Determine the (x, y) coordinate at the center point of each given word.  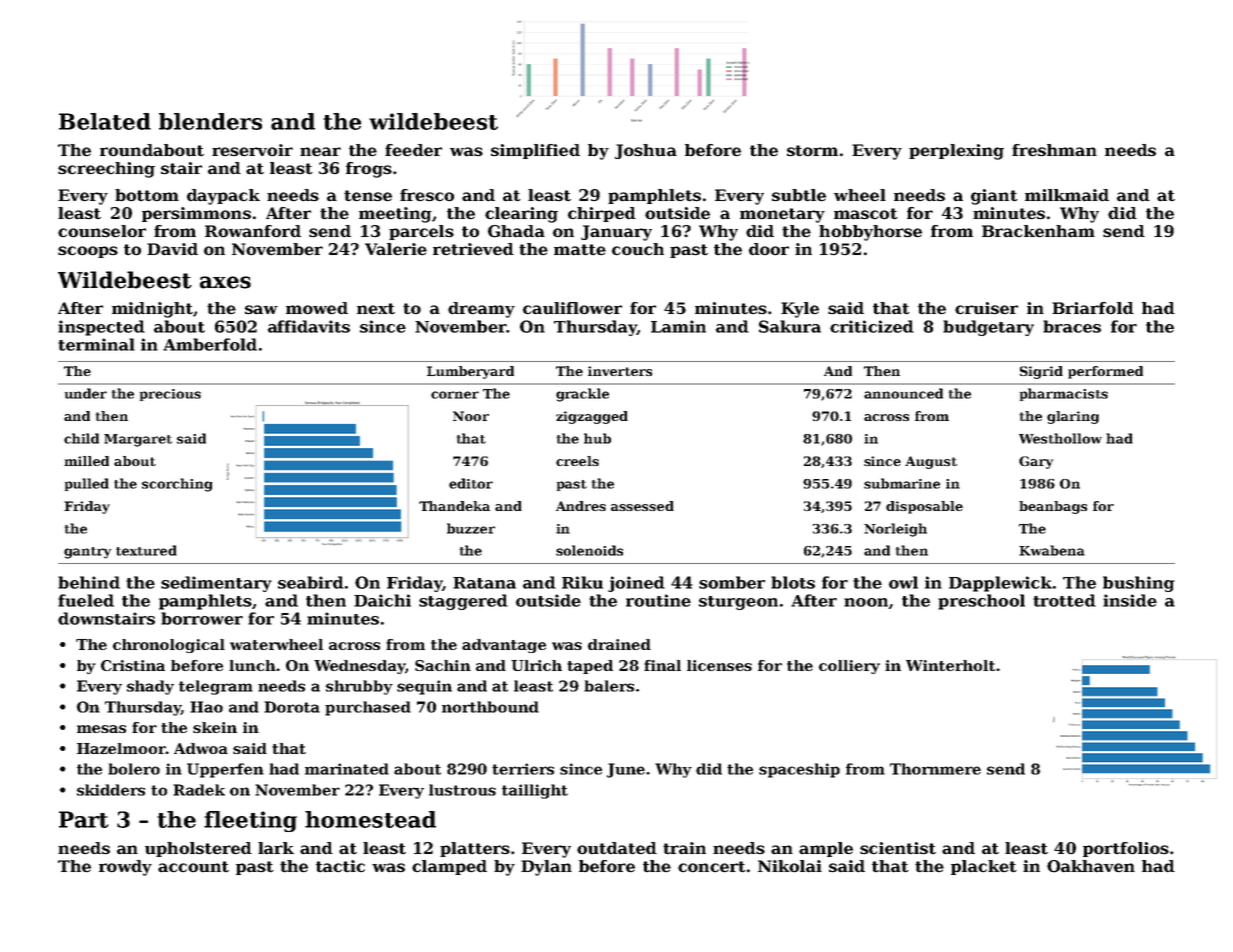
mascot (866, 214)
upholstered (198, 849)
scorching (177, 485)
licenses (719, 665)
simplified (535, 151)
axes (225, 282)
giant (994, 197)
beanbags (1053, 507)
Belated (105, 121)
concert (712, 867)
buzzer (471, 528)
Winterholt (950, 665)
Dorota (292, 707)
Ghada (516, 231)
